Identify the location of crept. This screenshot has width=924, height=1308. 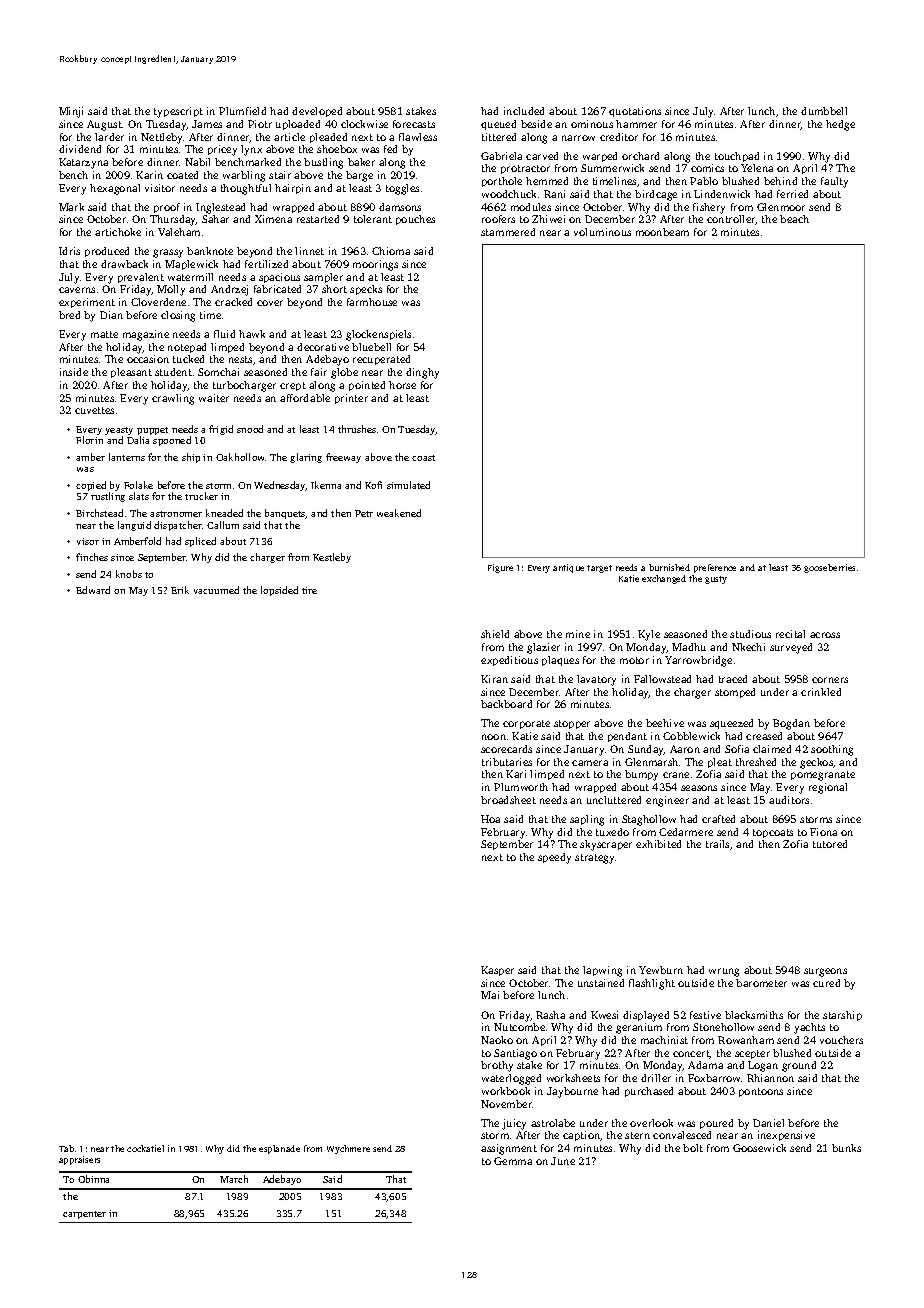
(293, 386).
